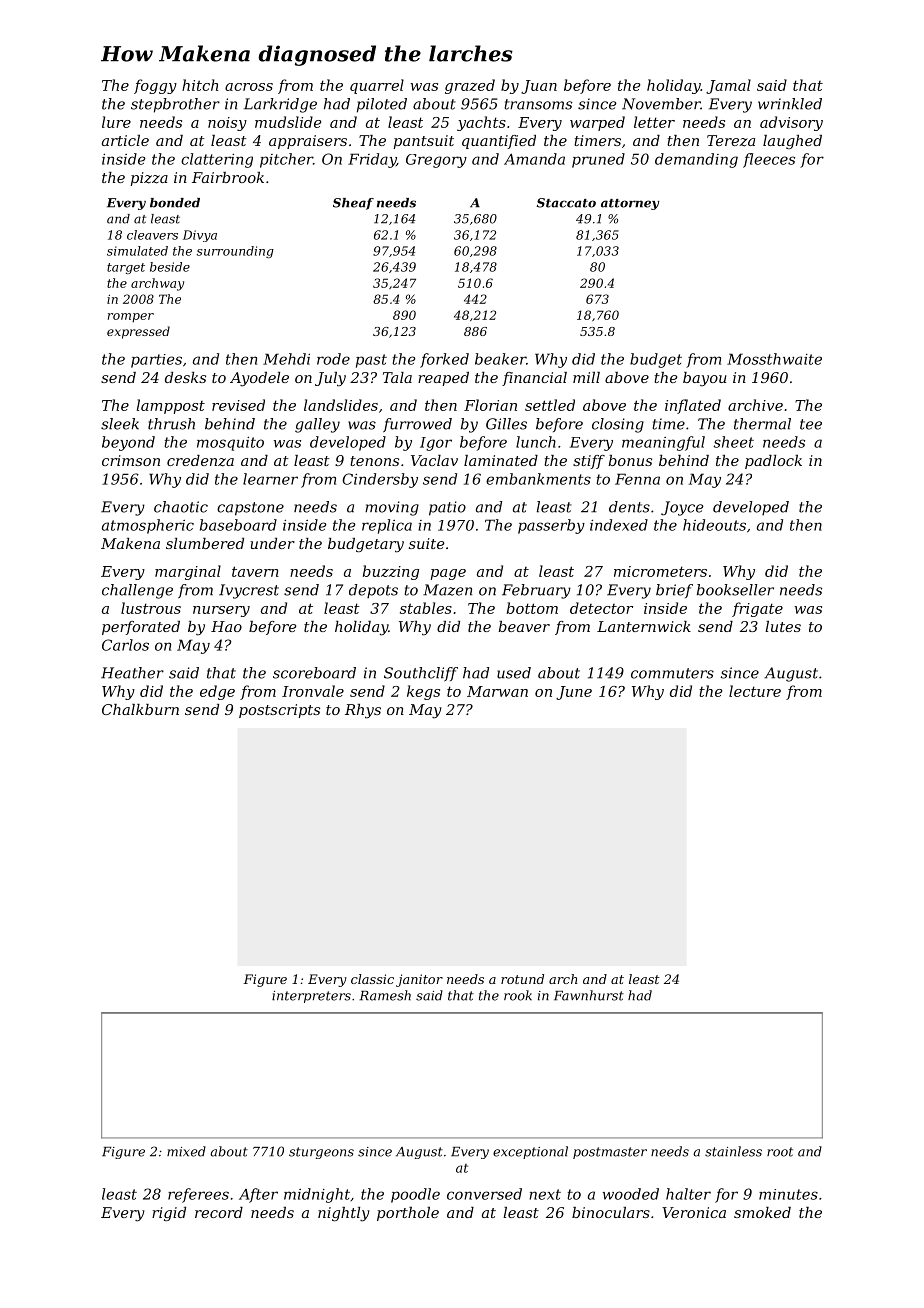  What do you see at coordinates (728, 86) in the page?
I see `Jamal` at bounding box center [728, 86].
